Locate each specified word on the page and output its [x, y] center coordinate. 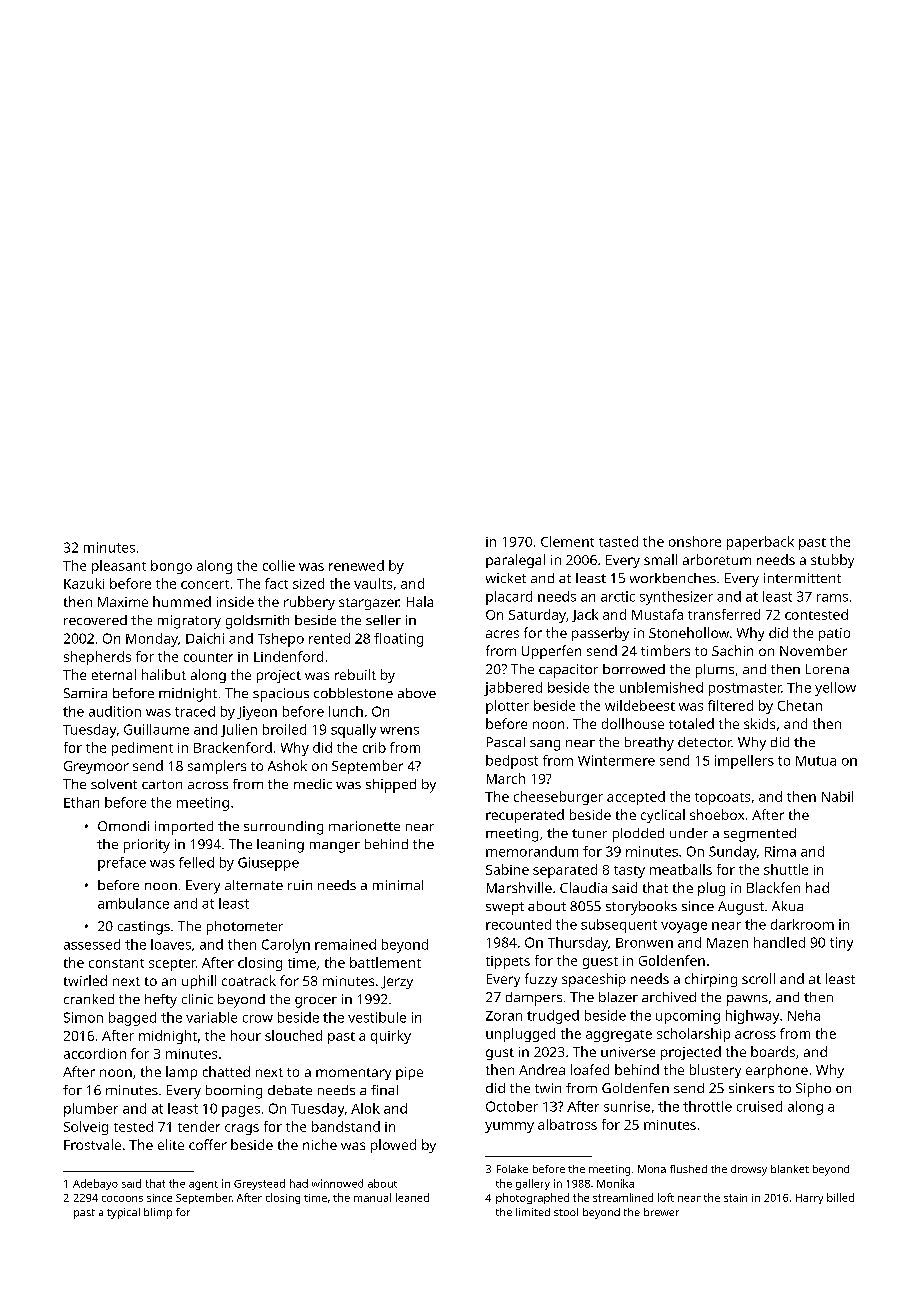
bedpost [512, 762]
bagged [132, 1019]
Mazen [727, 943]
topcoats [722, 799]
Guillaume [156, 729]
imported [184, 828]
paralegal [515, 561]
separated [565, 871]
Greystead [259, 1184]
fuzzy [541, 980]
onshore [695, 541]
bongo [171, 567]
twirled [85, 980]
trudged [553, 1017]
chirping [711, 980]
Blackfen [773, 887]
